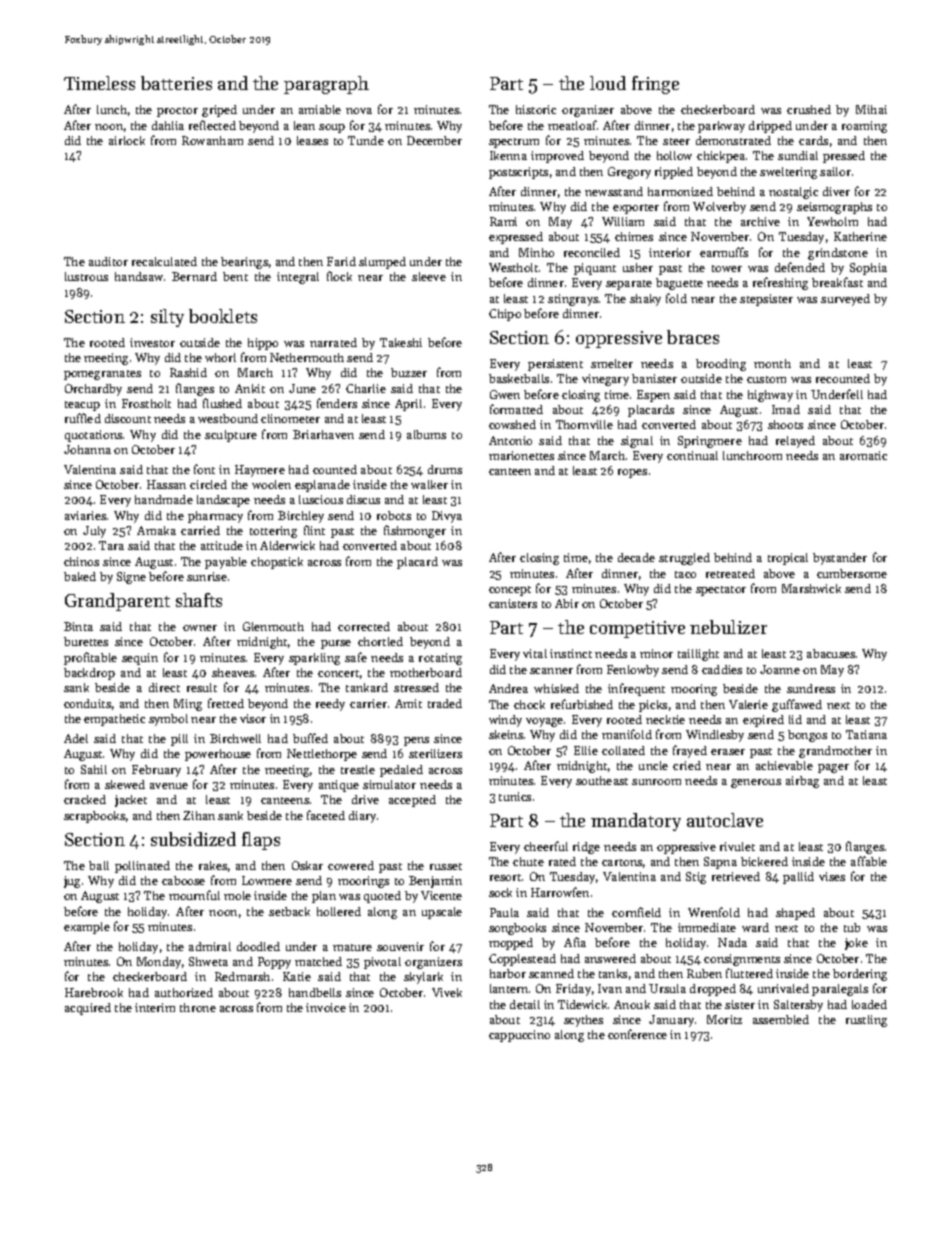 This screenshot has height=1233, width=952. I want to click on russet, so click(446, 866).
